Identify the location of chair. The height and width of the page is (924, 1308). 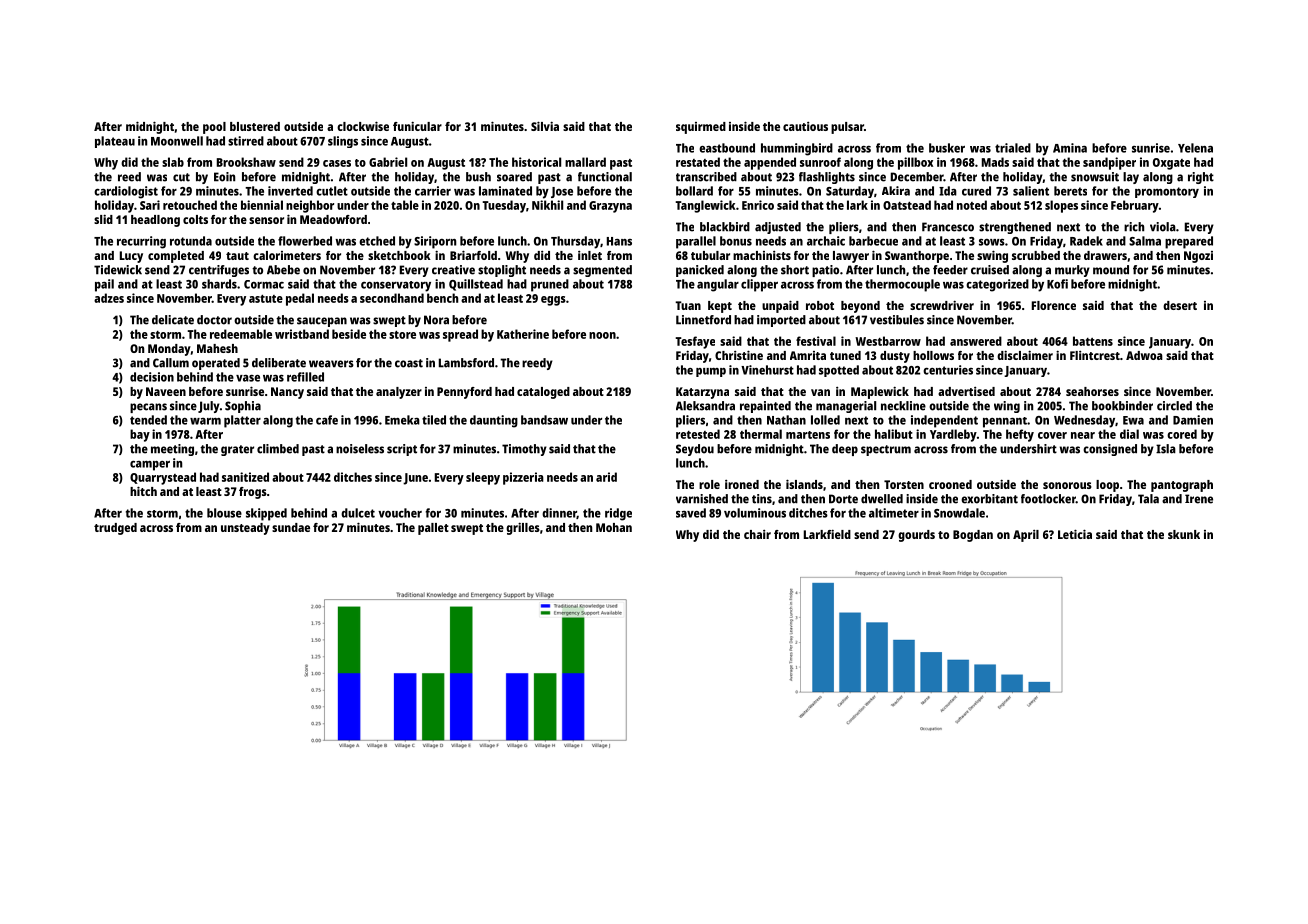
(757, 534).
